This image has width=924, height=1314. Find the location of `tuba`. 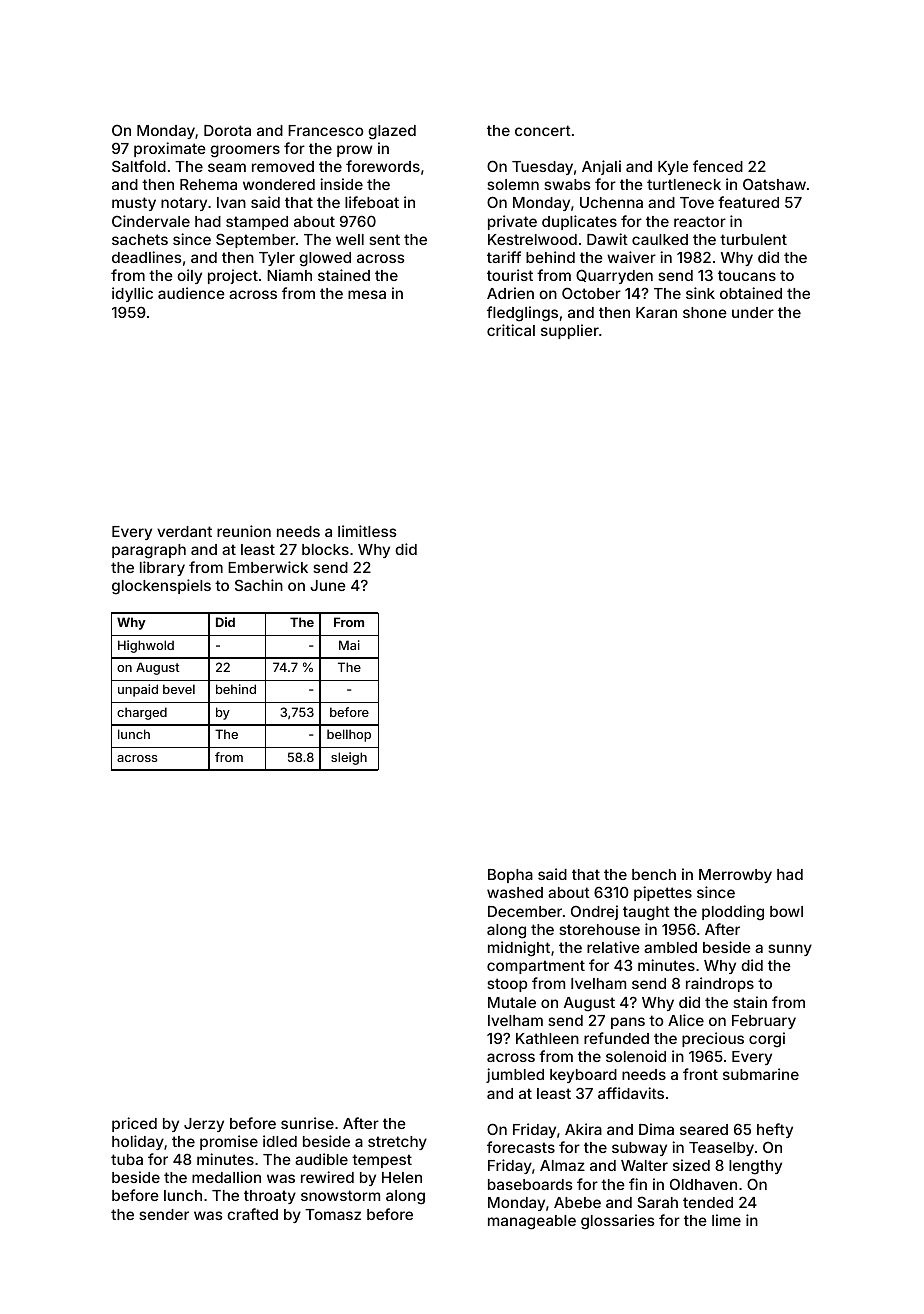

tuba is located at coordinates (127, 1159).
